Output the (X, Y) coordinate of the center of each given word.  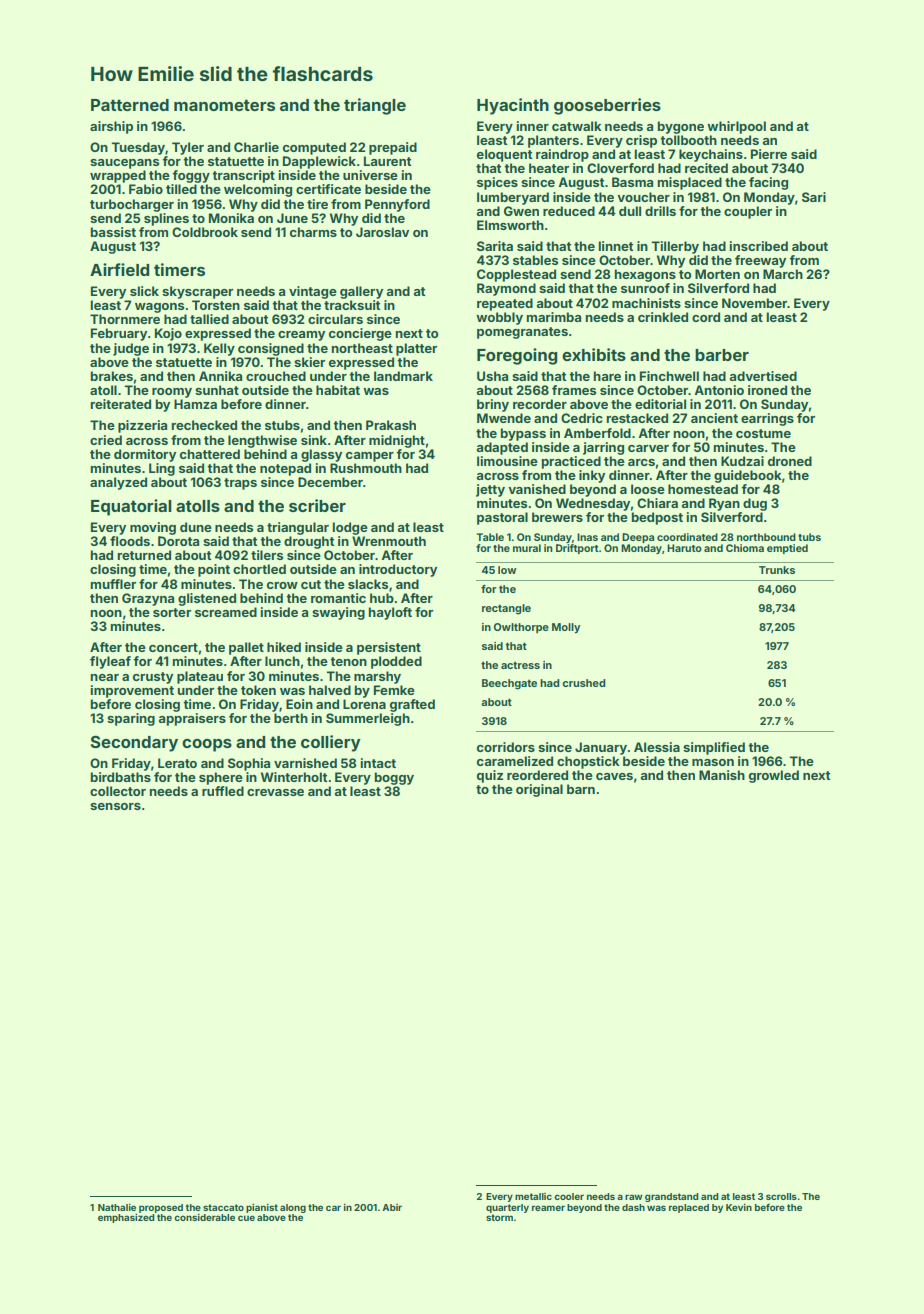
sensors (115, 806)
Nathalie (117, 1207)
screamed (226, 612)
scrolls (781, 1196)
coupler (748, 212)
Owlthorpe (521, 628)
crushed (584, 683)
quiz (490, 776)
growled (774, 776)
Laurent (388, 161)
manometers (224, 105)
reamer (548, 1208)
